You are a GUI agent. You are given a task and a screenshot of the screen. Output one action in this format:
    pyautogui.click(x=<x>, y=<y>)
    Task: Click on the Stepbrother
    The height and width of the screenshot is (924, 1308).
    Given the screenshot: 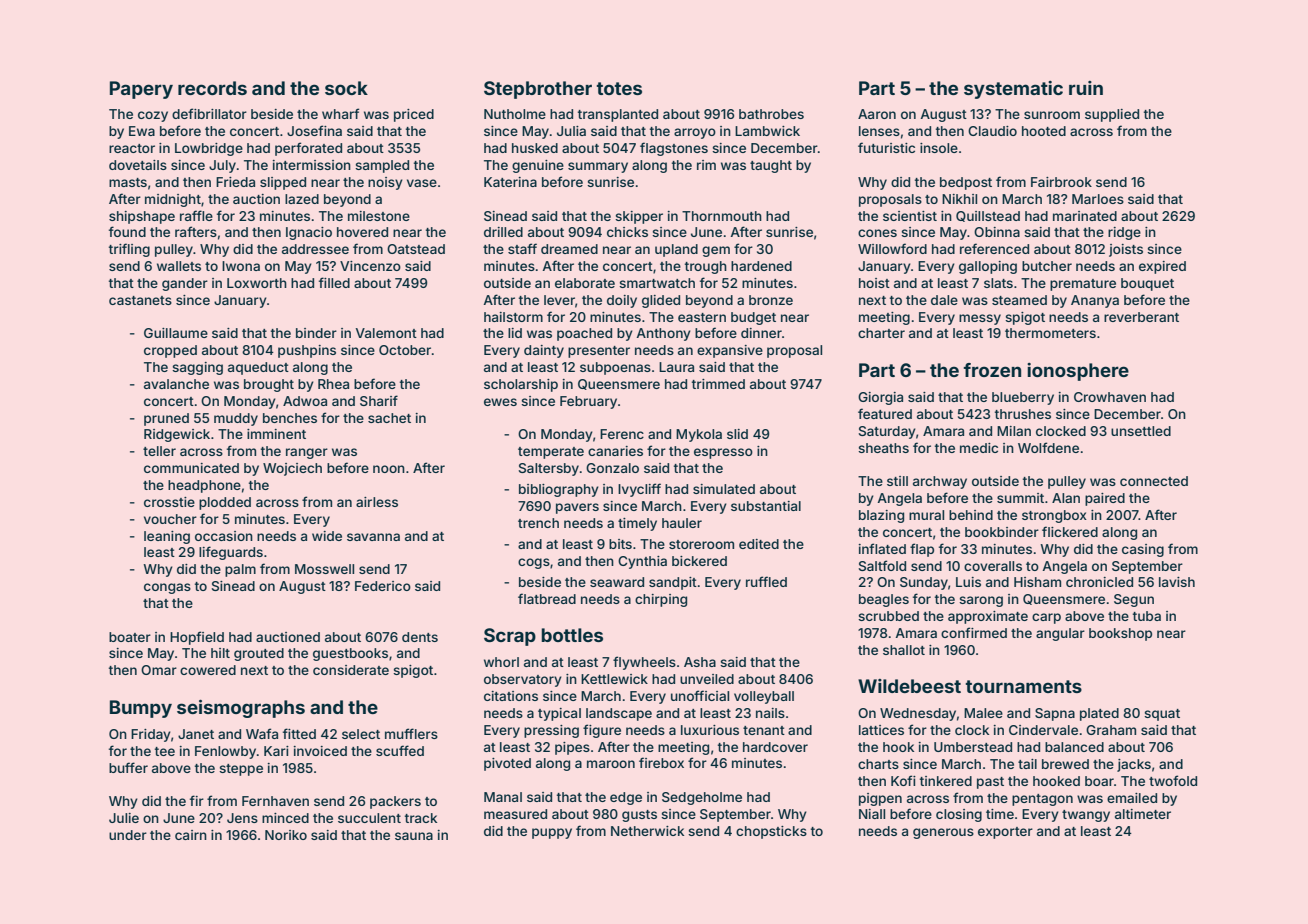 What is the action you would take?
    pyautogui.click(x=538, y=90)
